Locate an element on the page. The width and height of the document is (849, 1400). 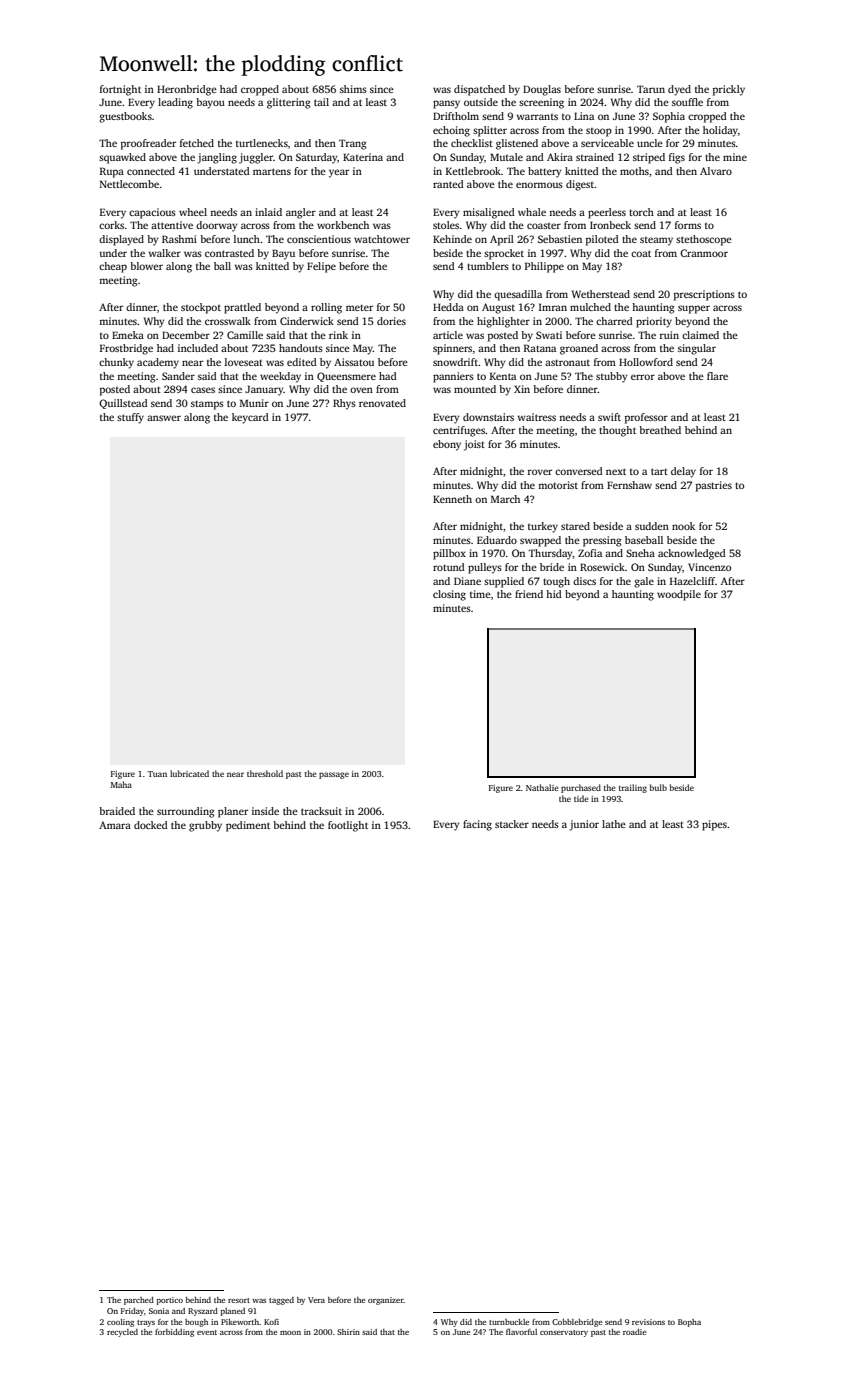
Trang is located at coordinates (352, 144).
